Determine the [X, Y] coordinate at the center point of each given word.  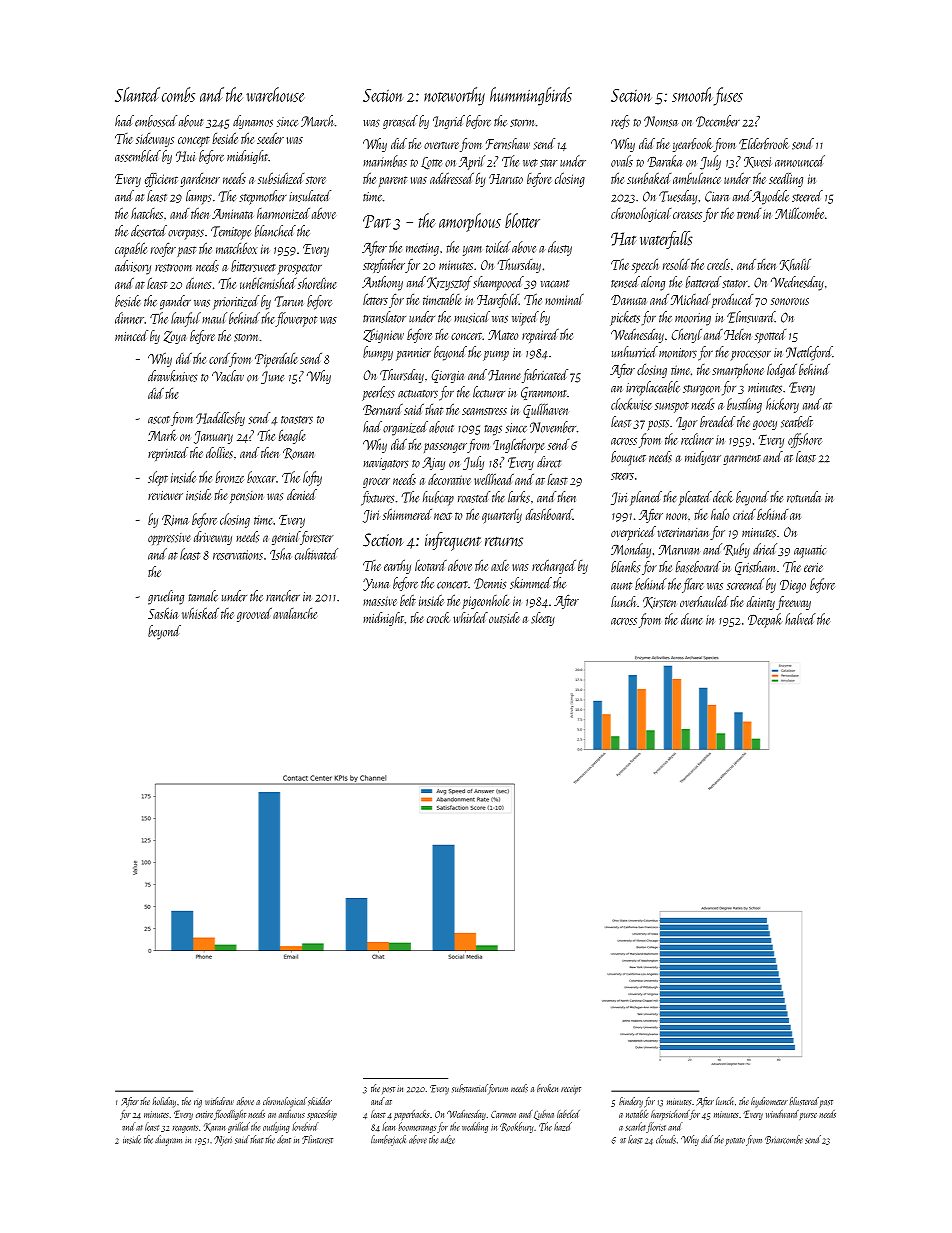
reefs [620, 122]
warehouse [275, 94]
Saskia [163, 613]
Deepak [765, 620]
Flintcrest [317, 1139]
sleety [543, 619]
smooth [692, 94]
